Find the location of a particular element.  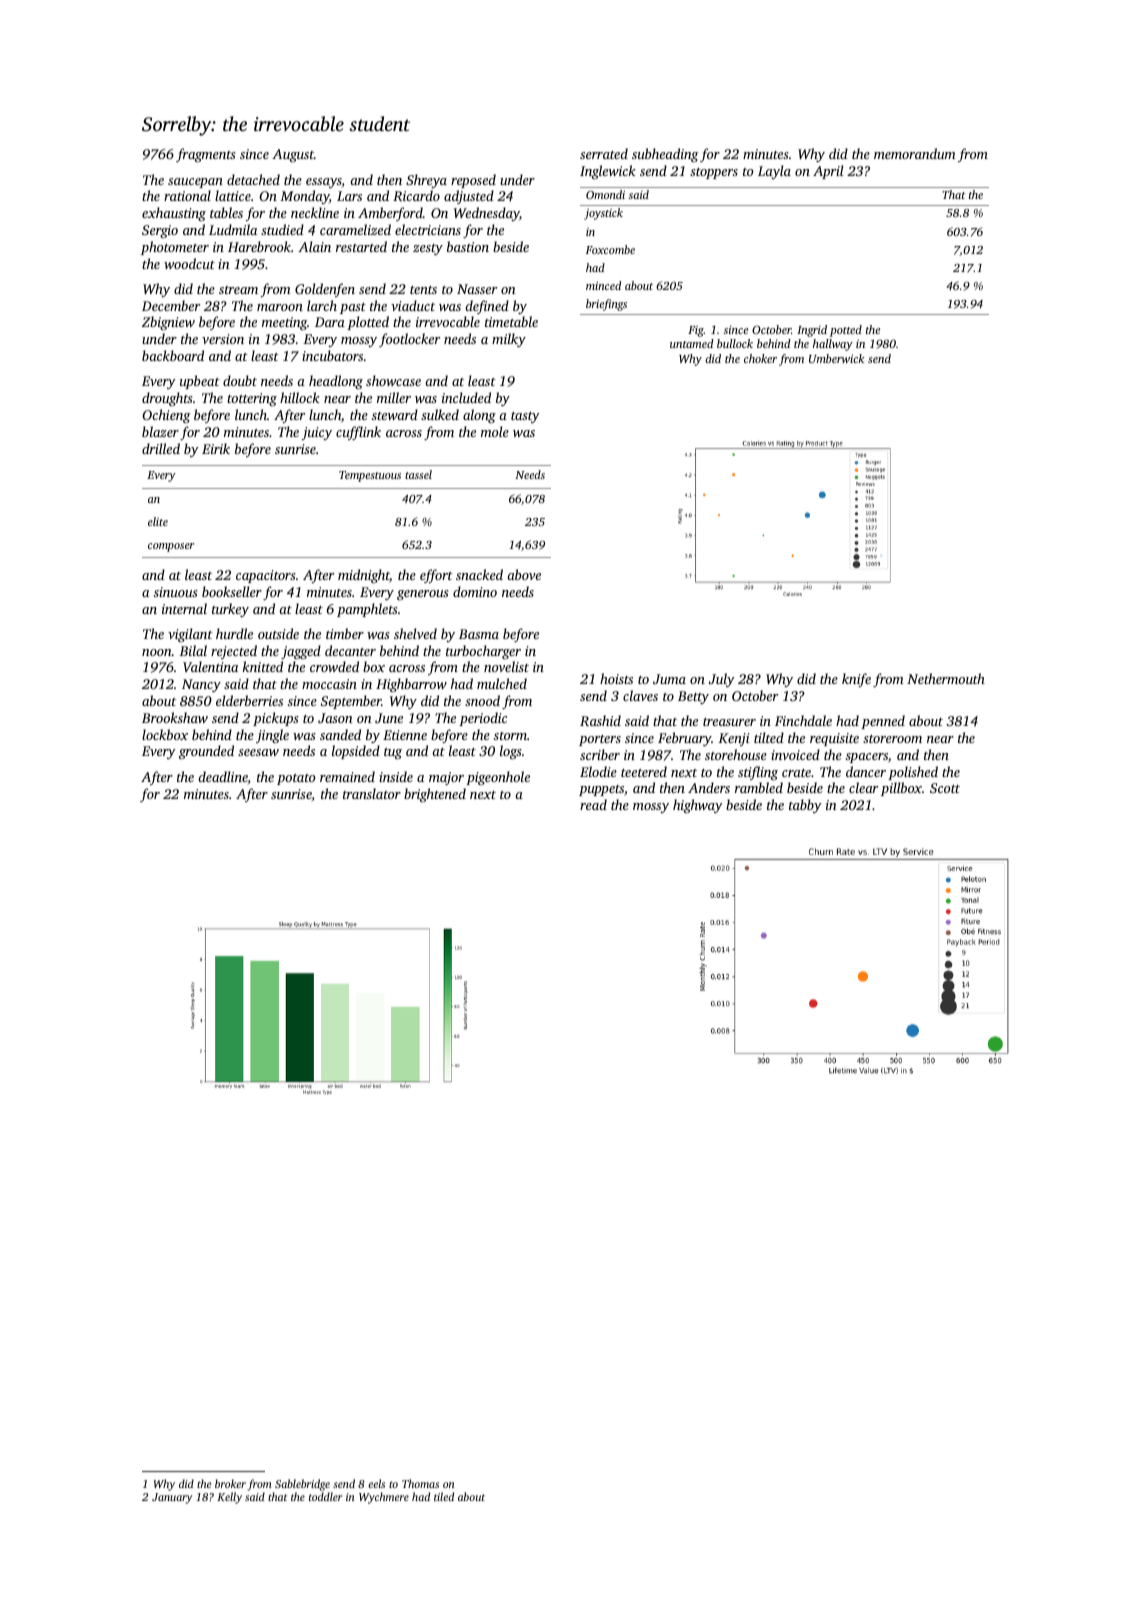

tiled is located at coordinates (444, 1496).
